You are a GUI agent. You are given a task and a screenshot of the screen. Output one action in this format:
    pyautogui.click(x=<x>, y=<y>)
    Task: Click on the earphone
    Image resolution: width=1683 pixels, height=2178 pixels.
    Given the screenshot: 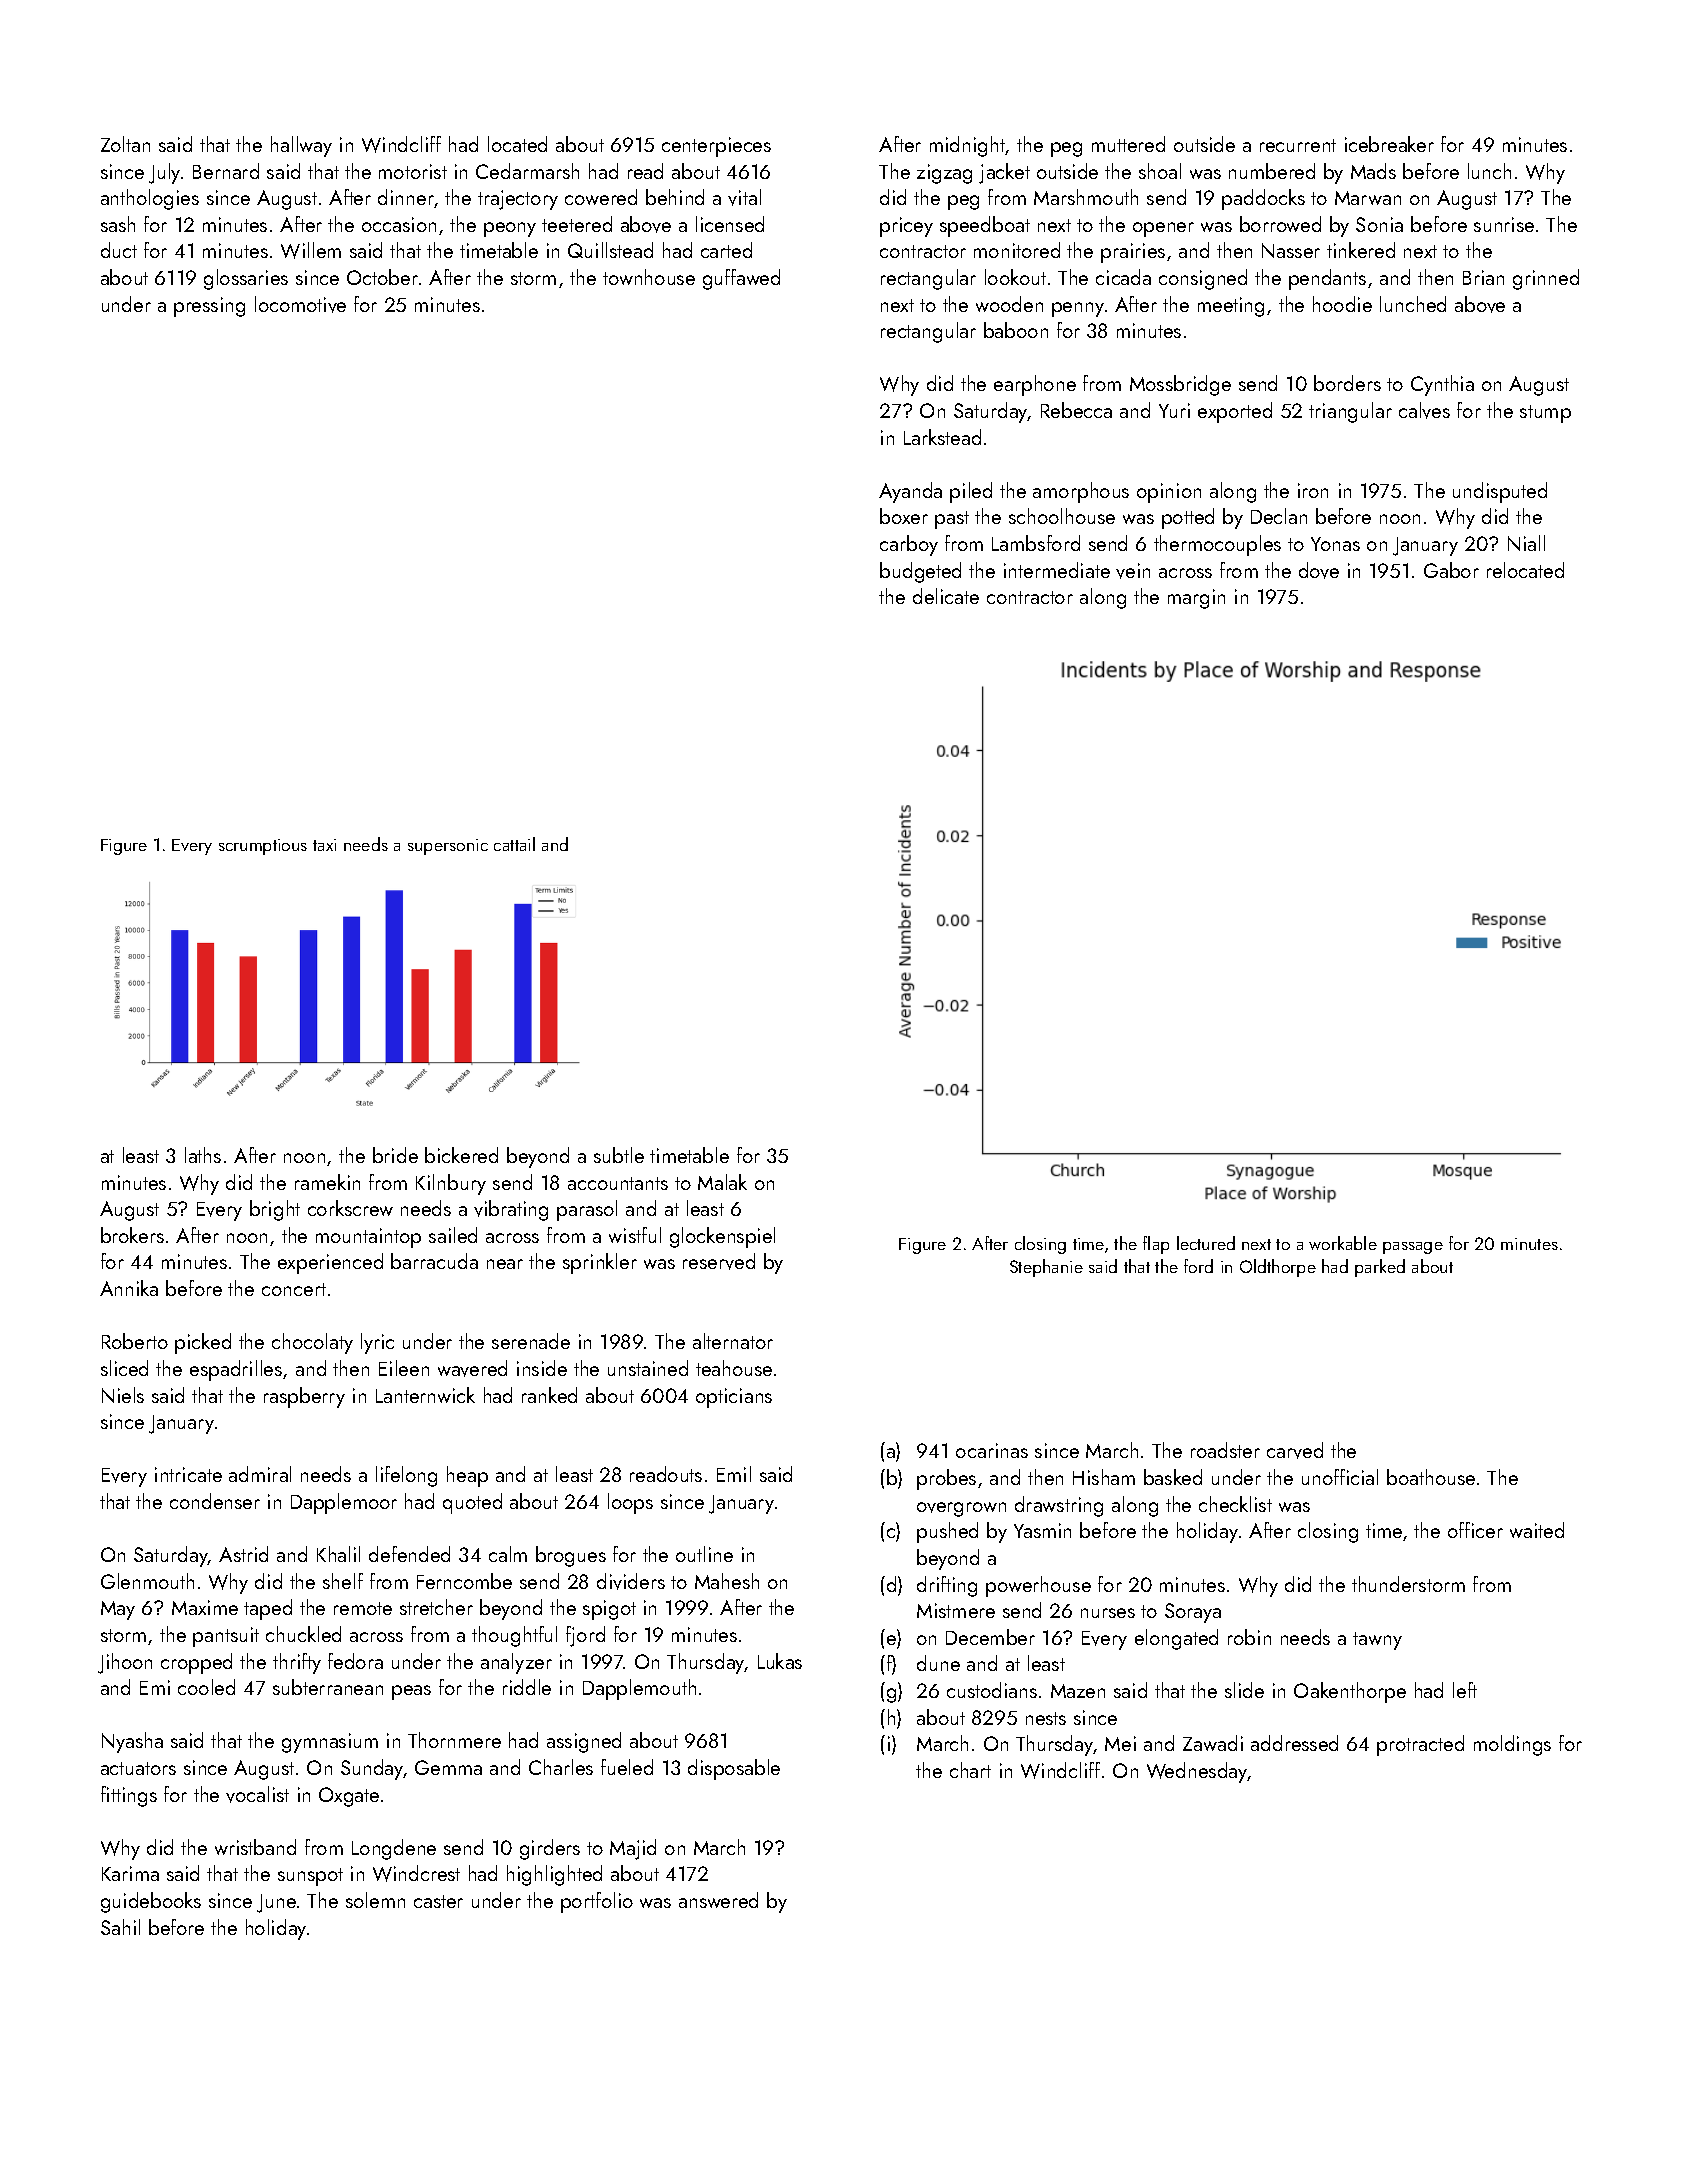 What is the action you would take?
    pyautogui.click(x=1035, y=385)
